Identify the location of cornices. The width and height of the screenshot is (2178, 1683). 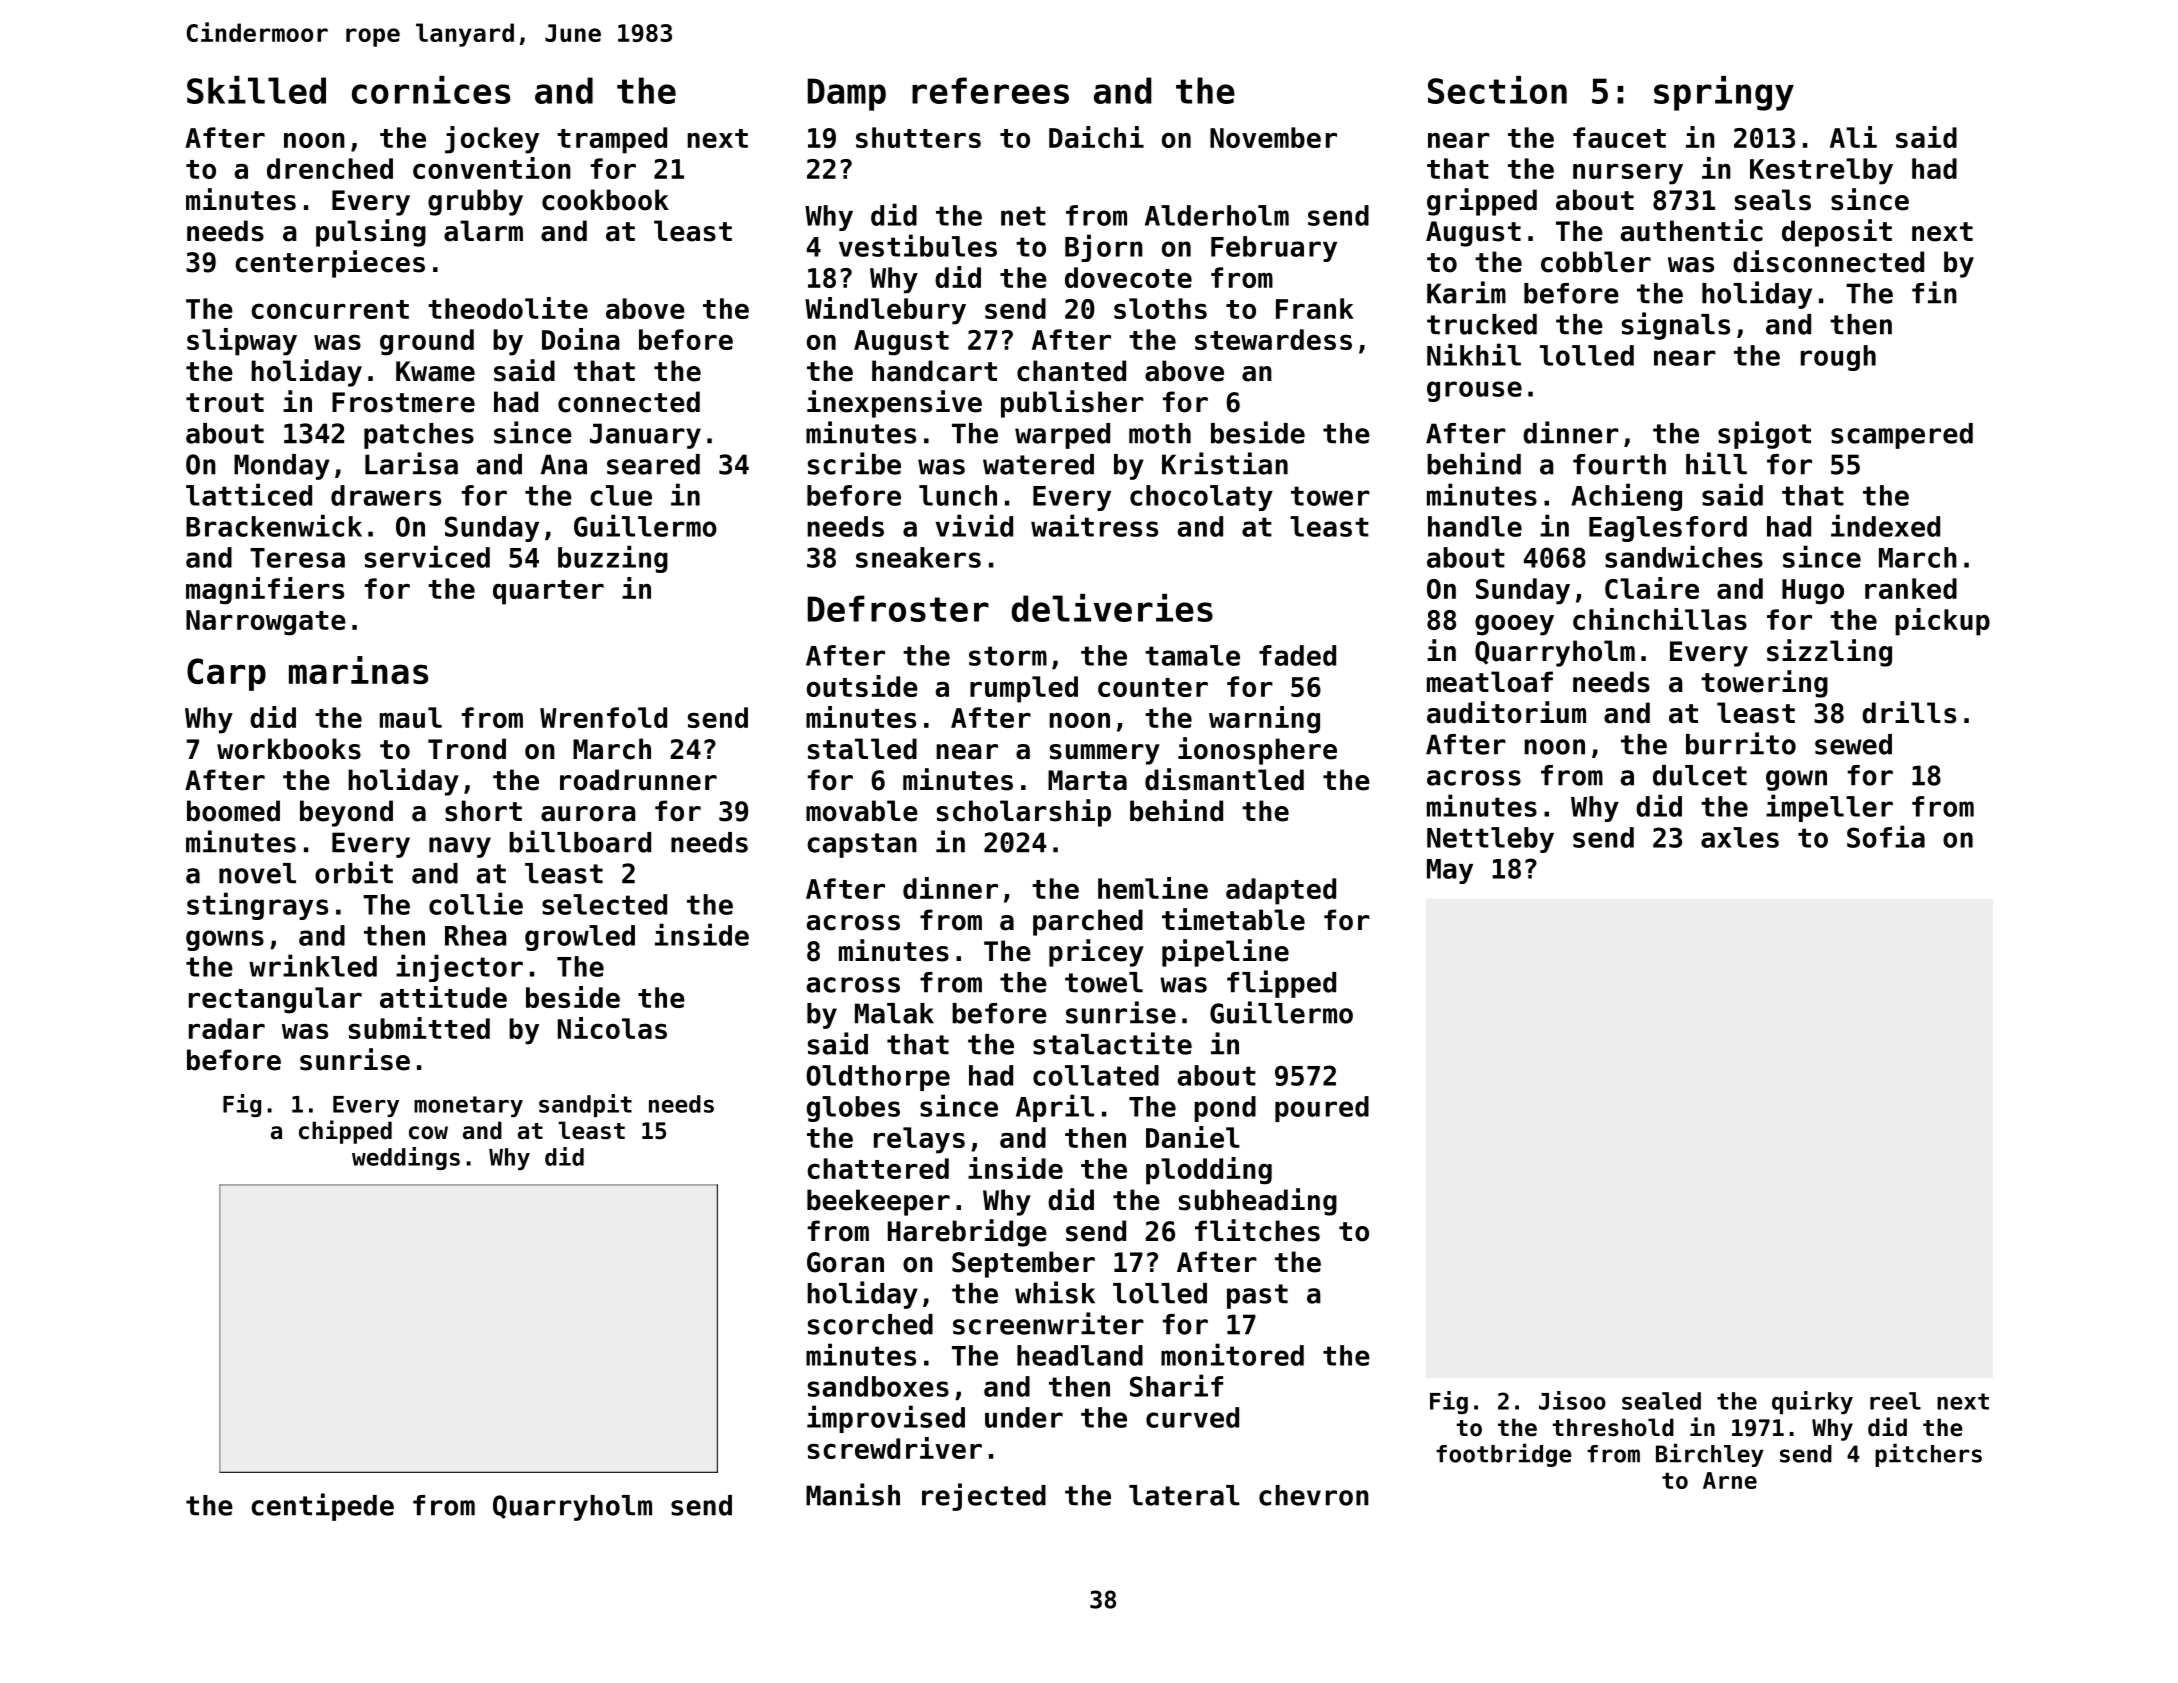
(431, 90).
